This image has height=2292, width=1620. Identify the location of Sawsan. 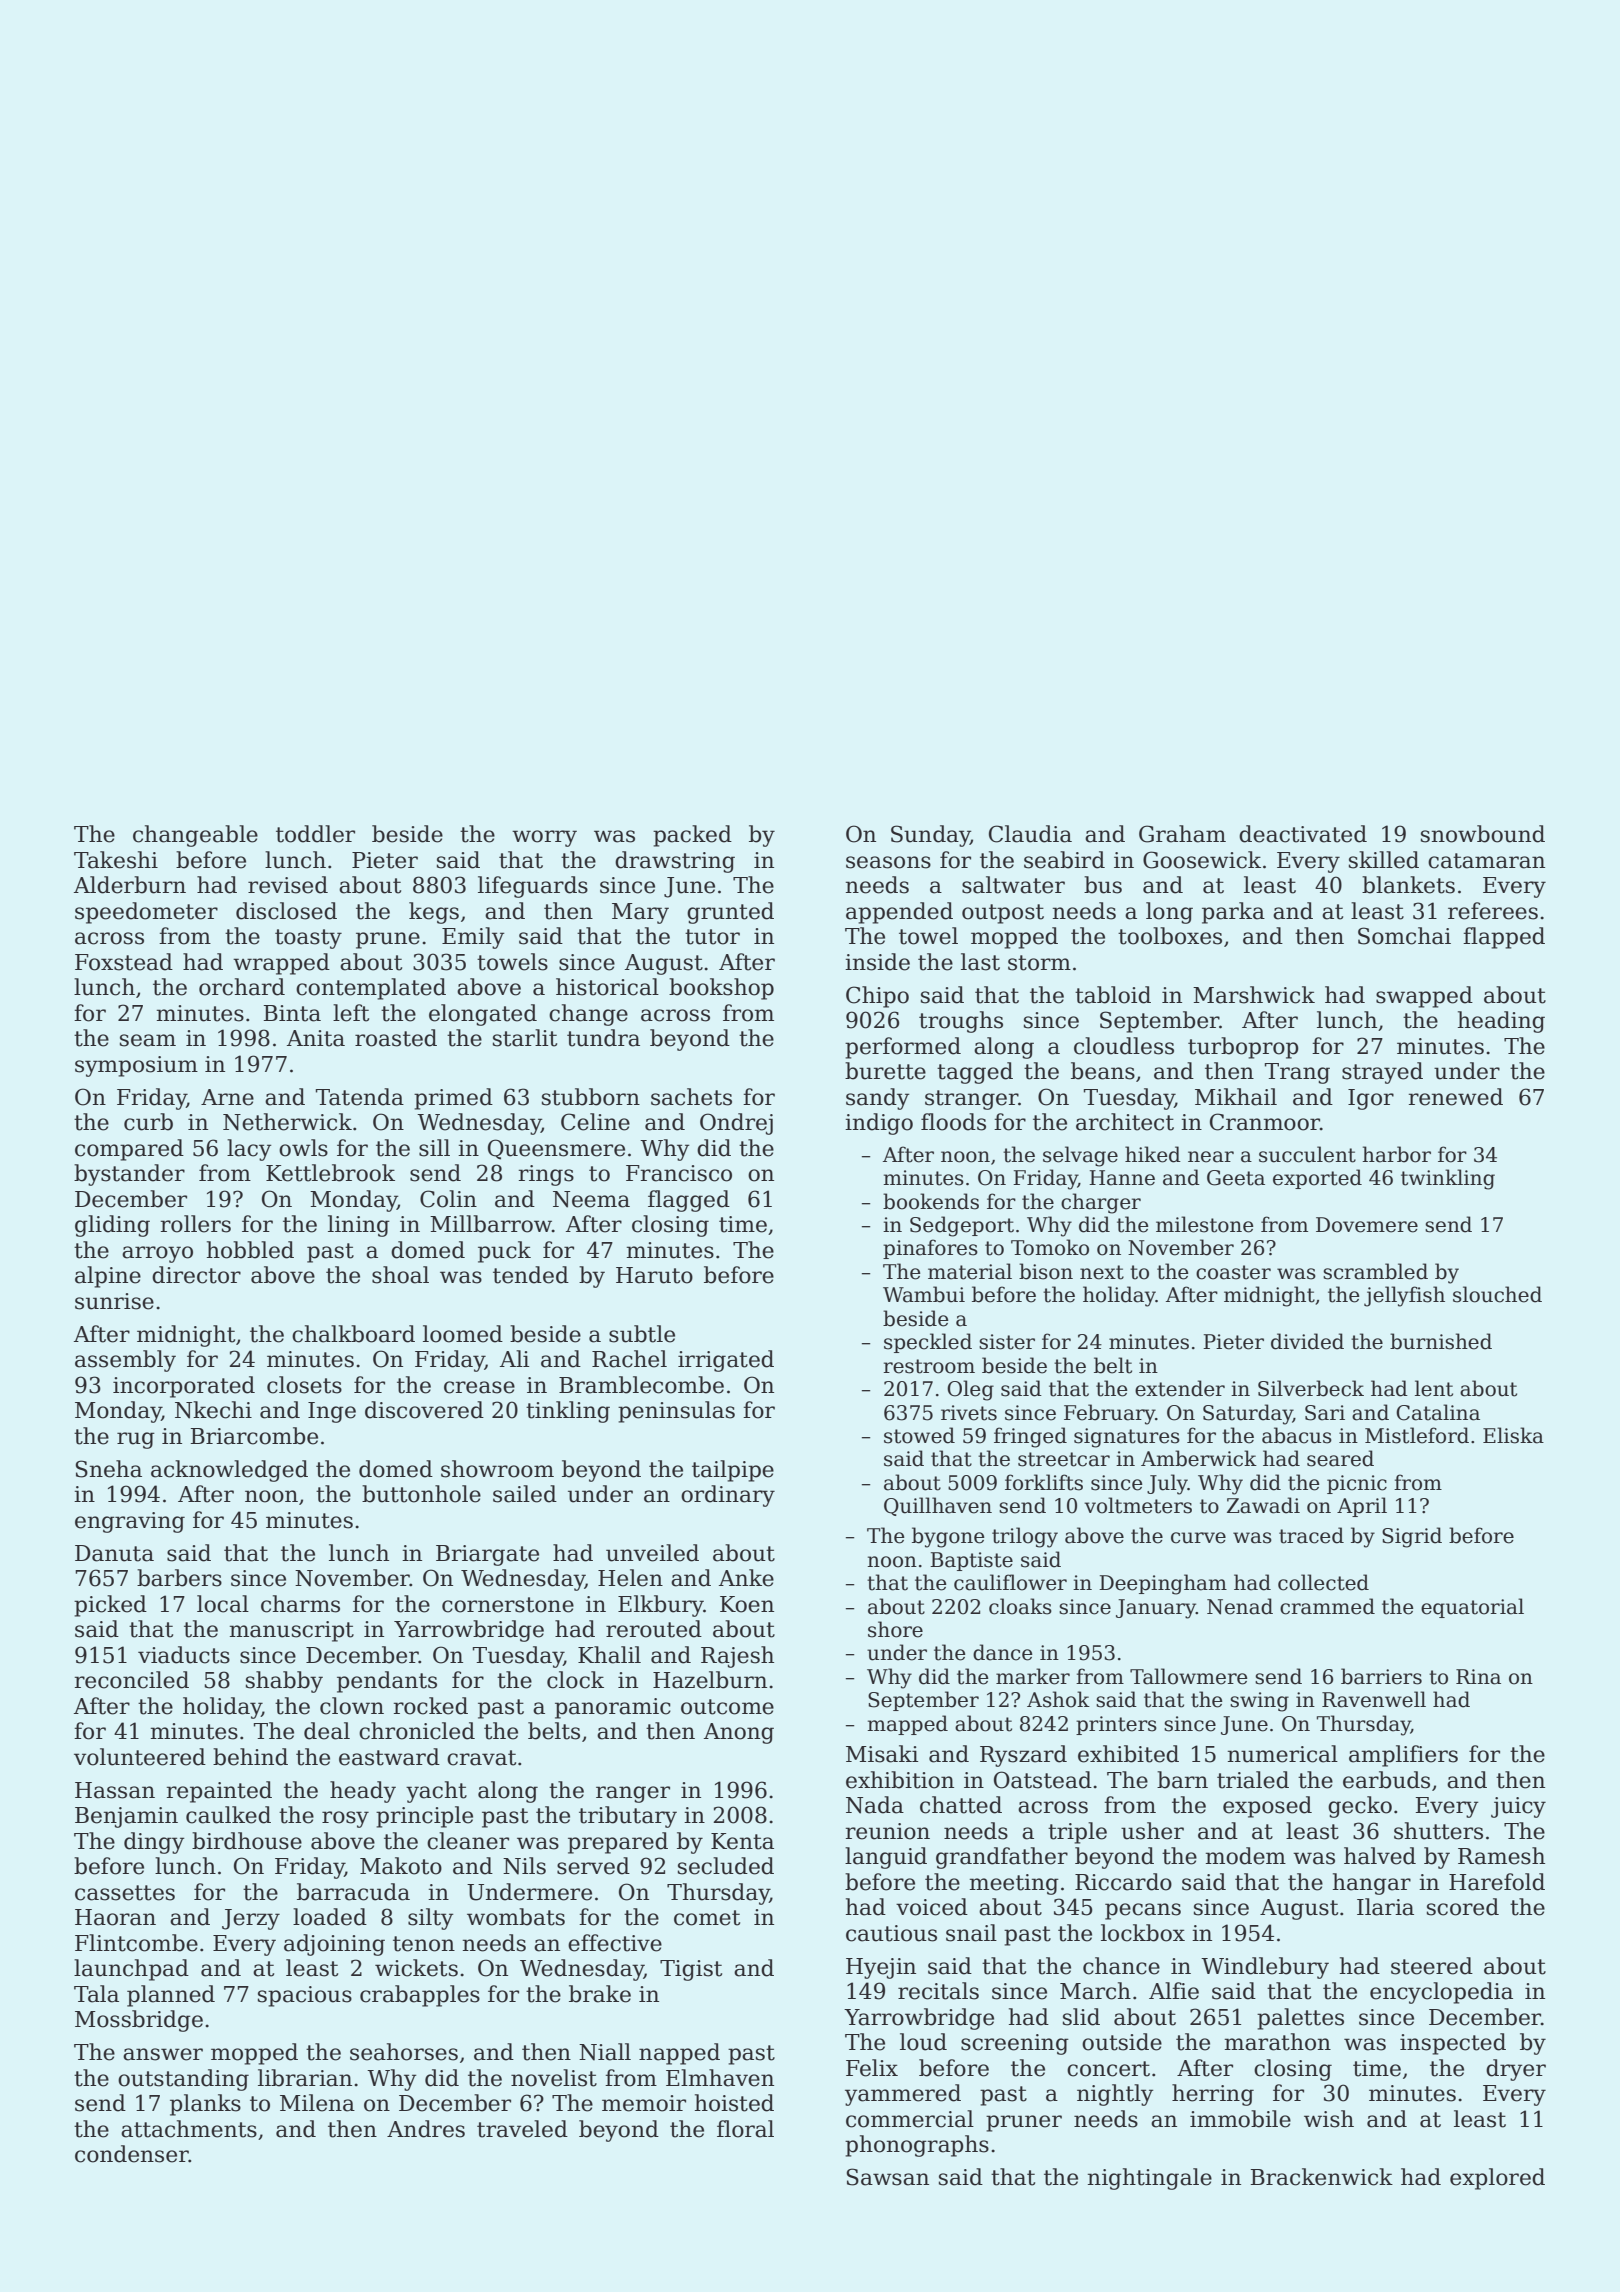
(888, 2177).
